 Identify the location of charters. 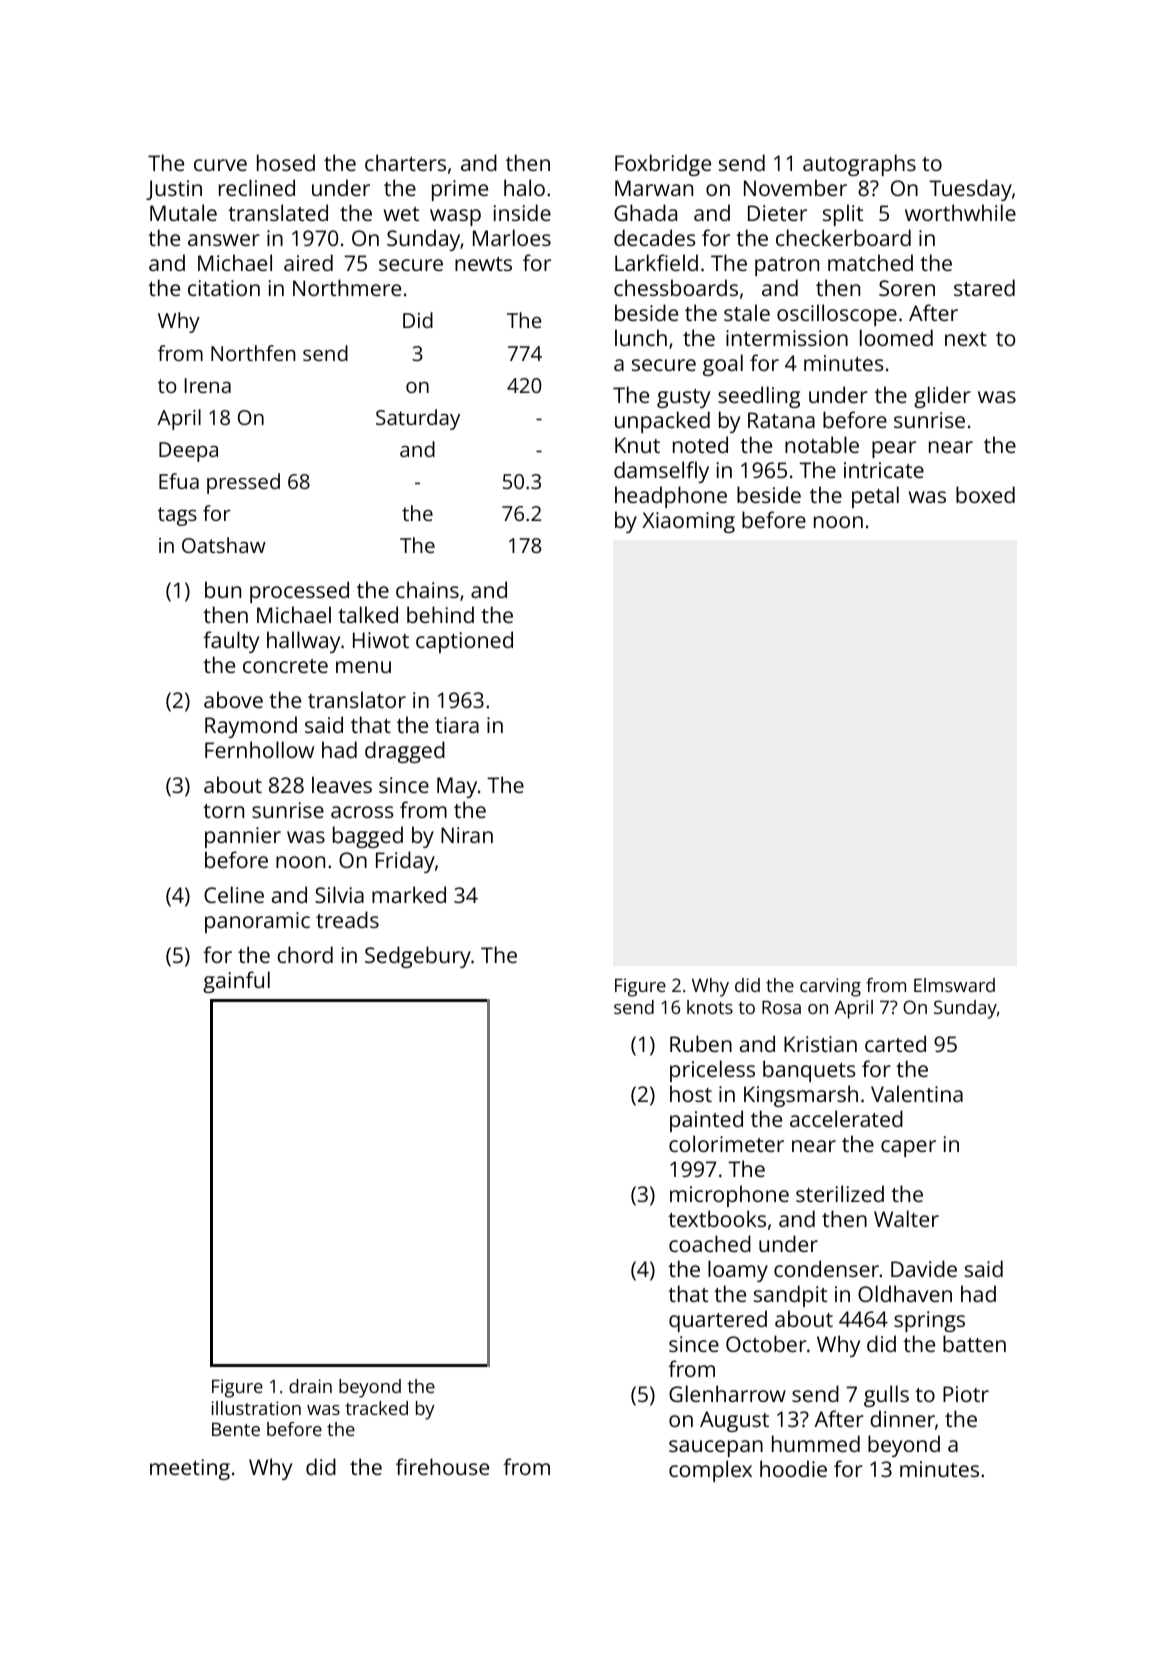
(405, 162).
